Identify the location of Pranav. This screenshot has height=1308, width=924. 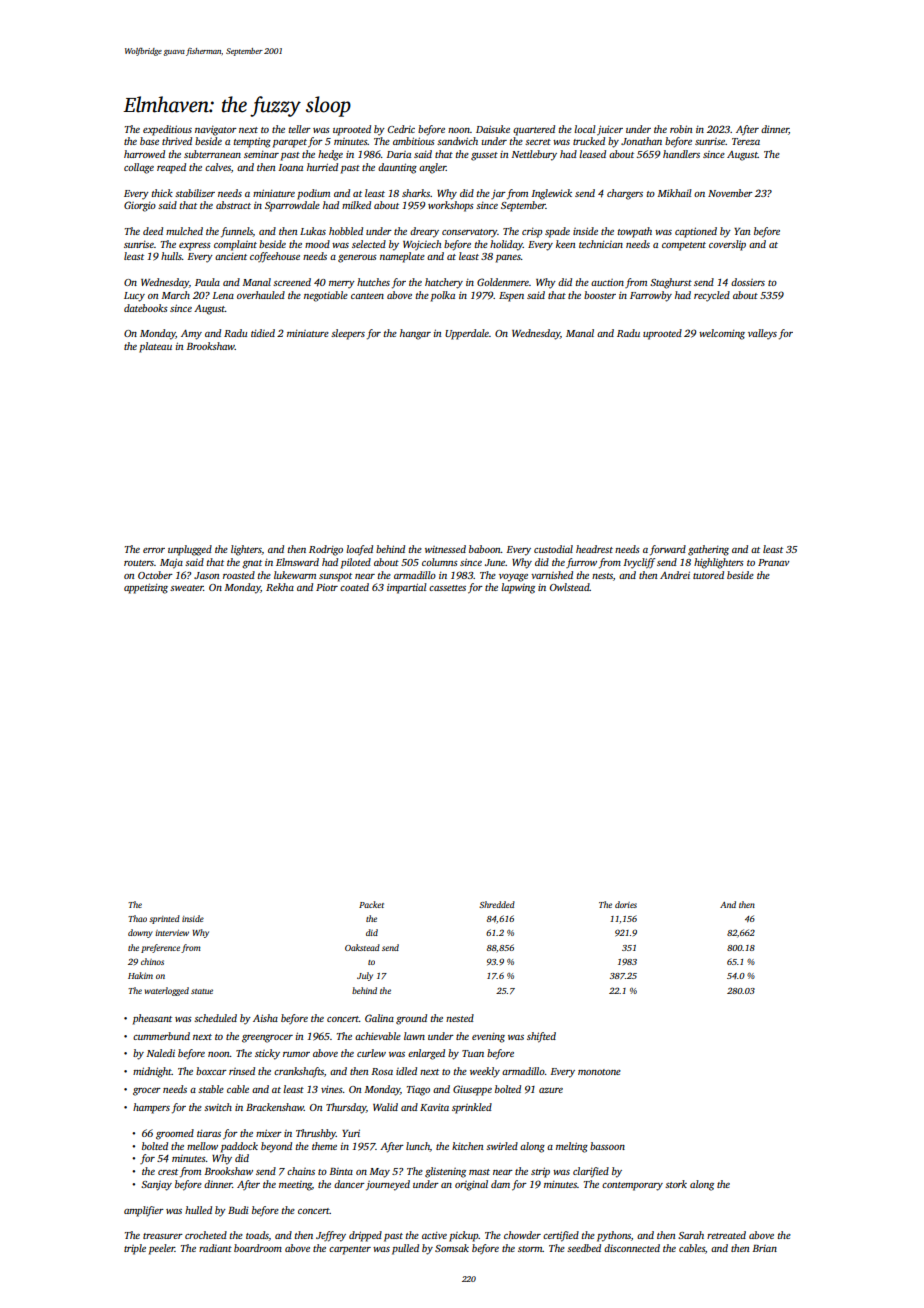
(774, 562).
